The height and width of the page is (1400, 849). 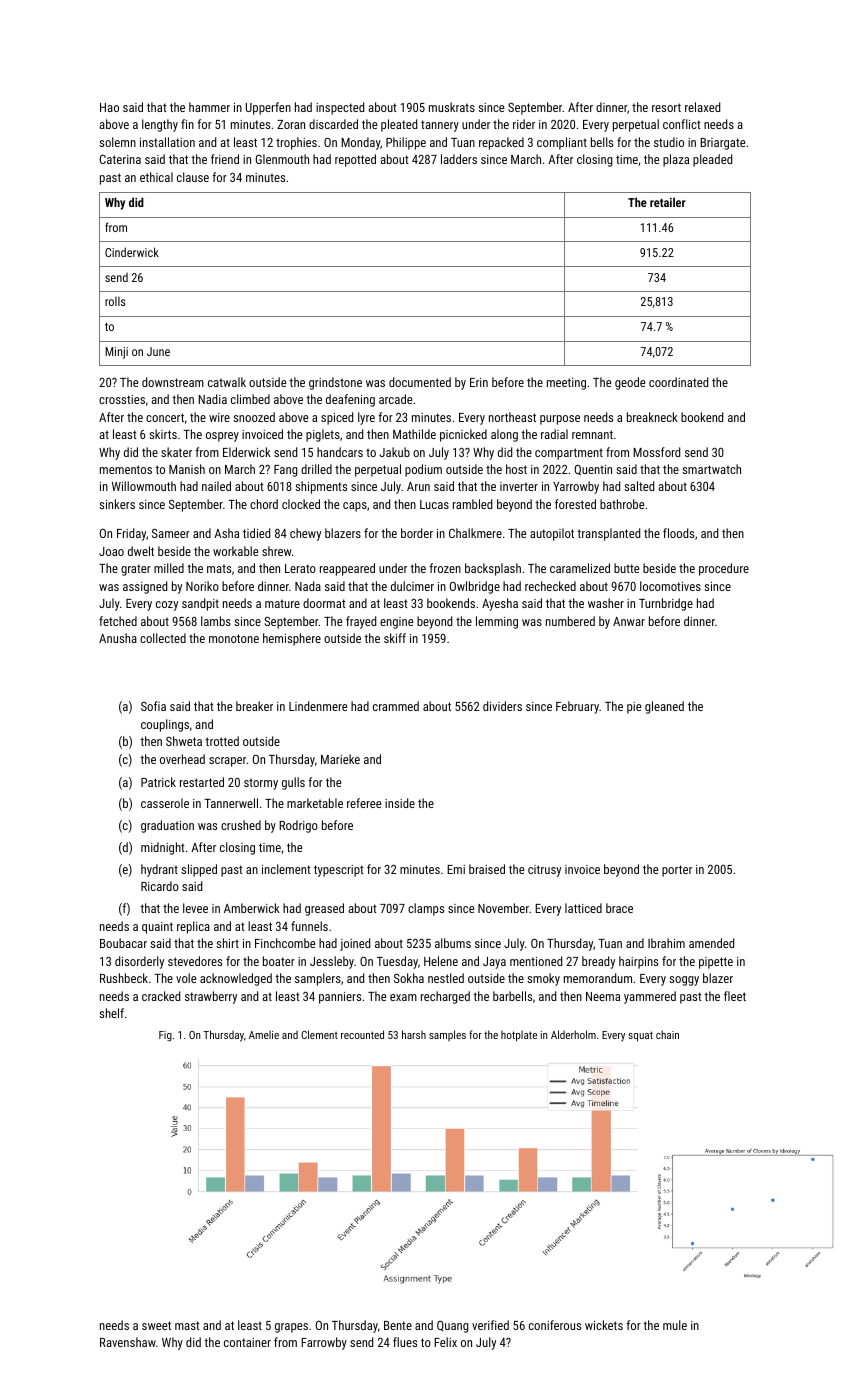 I want to click on ladders, so click(x=459, y=159).
